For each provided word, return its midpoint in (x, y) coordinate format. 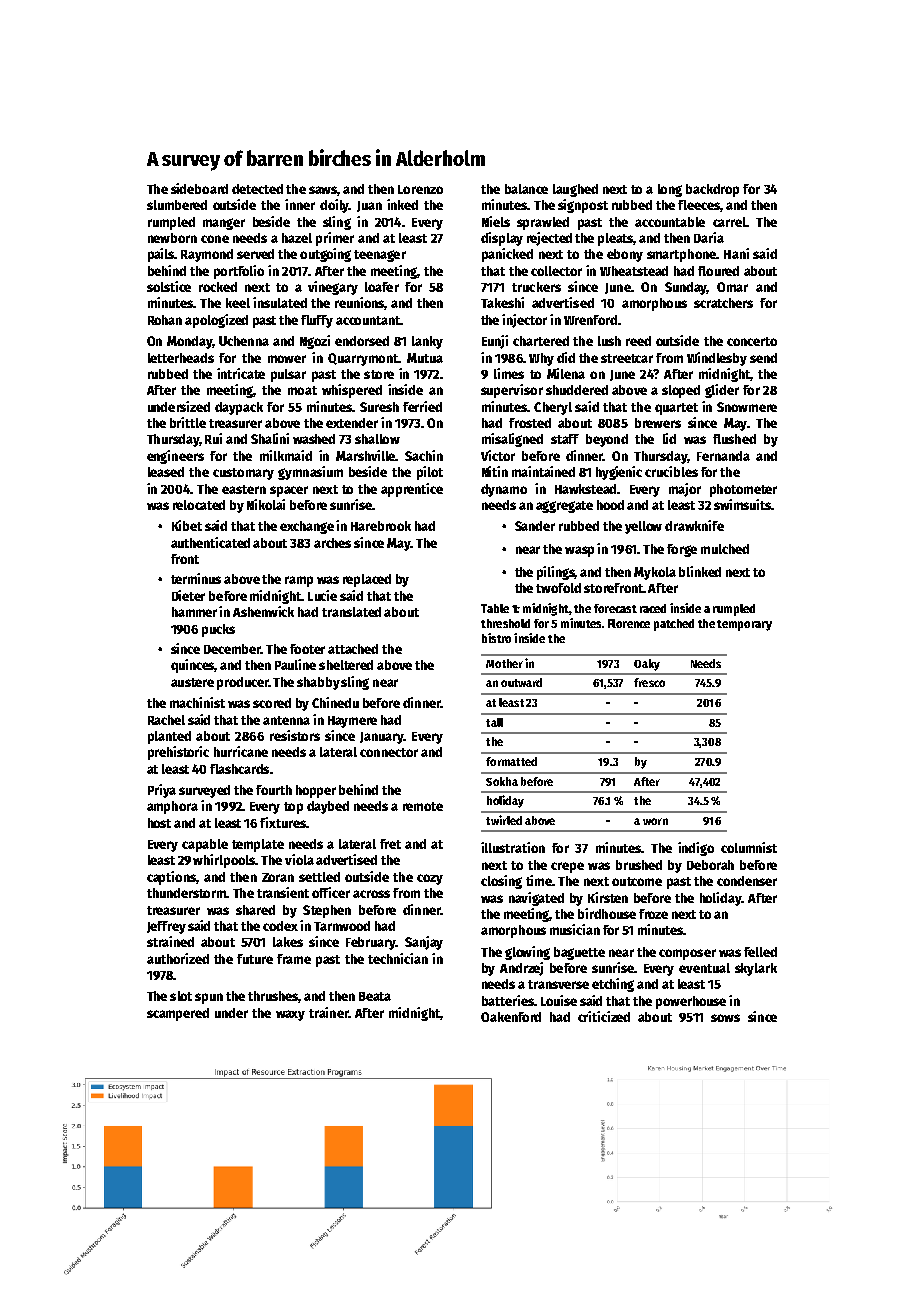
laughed (575, 190)
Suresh (379, 407)
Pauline (295, 664)
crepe (567, 867)
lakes (288, 942)
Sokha (502, 781)
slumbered (177, 205)
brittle (188, 422)
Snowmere (747, 407)
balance (526, 189)
